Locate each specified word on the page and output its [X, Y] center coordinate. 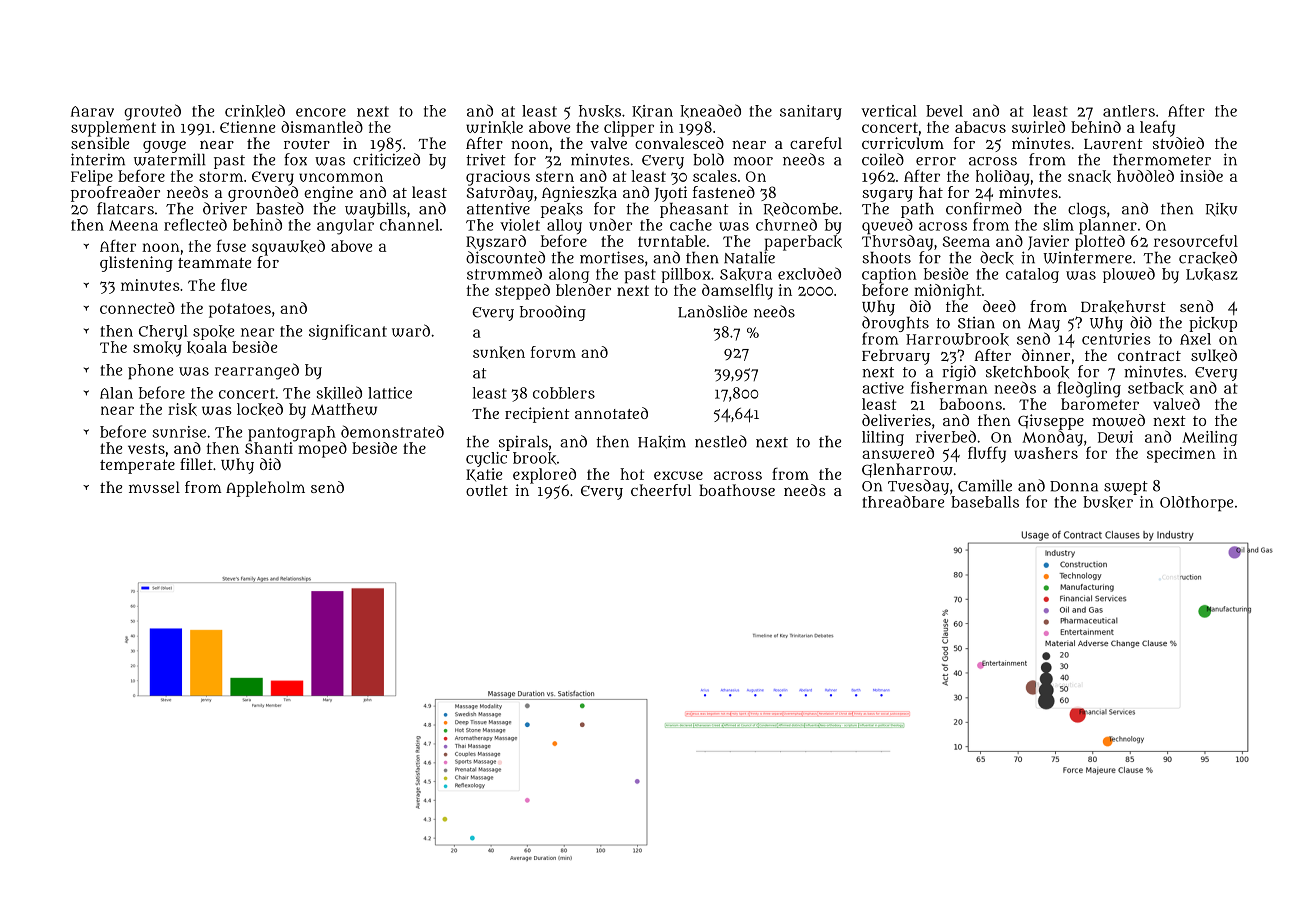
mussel [154, 487]
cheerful [661, 490]
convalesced [679, 143]
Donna [1074, 486]
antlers [1129, 111]
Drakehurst [1123, 306]
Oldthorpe [1196, 504]
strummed [504, 273]
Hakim [662, 442]
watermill [169, 159]
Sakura [746, 274]
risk [182, 409]
